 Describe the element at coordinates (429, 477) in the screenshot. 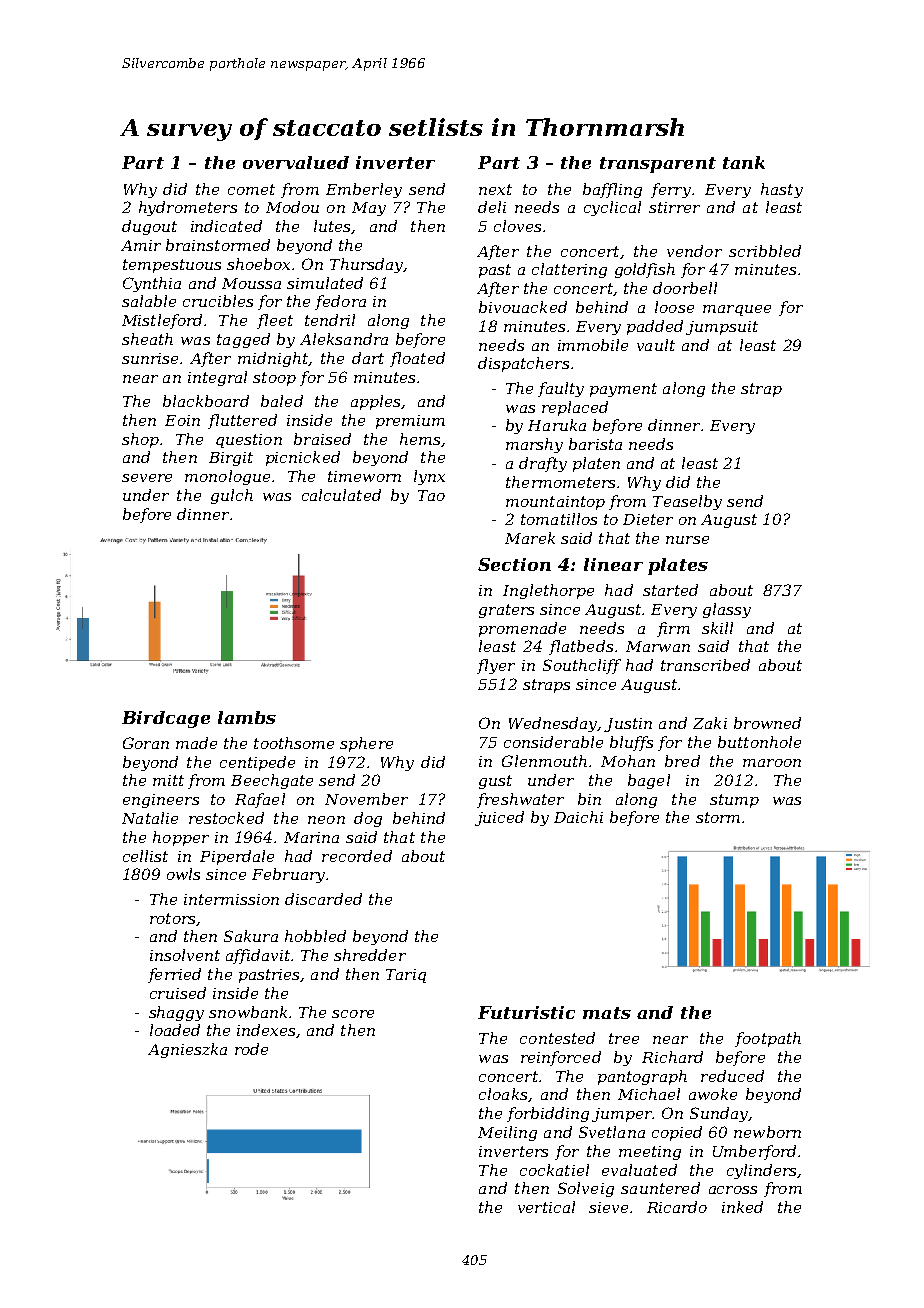

I see `lynx` at that location.
